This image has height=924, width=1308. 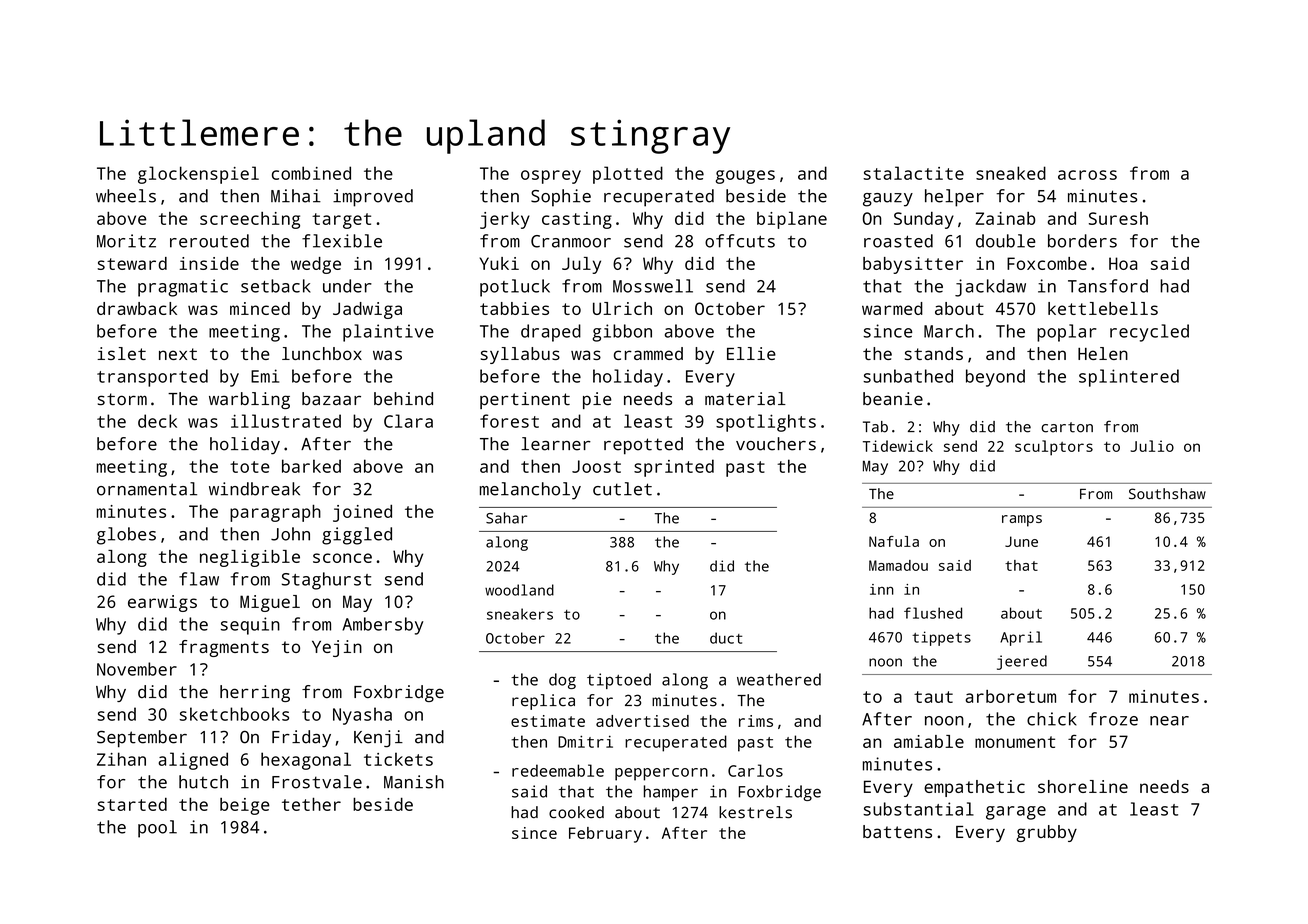 What do you see at coordinates (322, 353) in the image?
I see `lunchbox` at bounding box center [322, 353].
